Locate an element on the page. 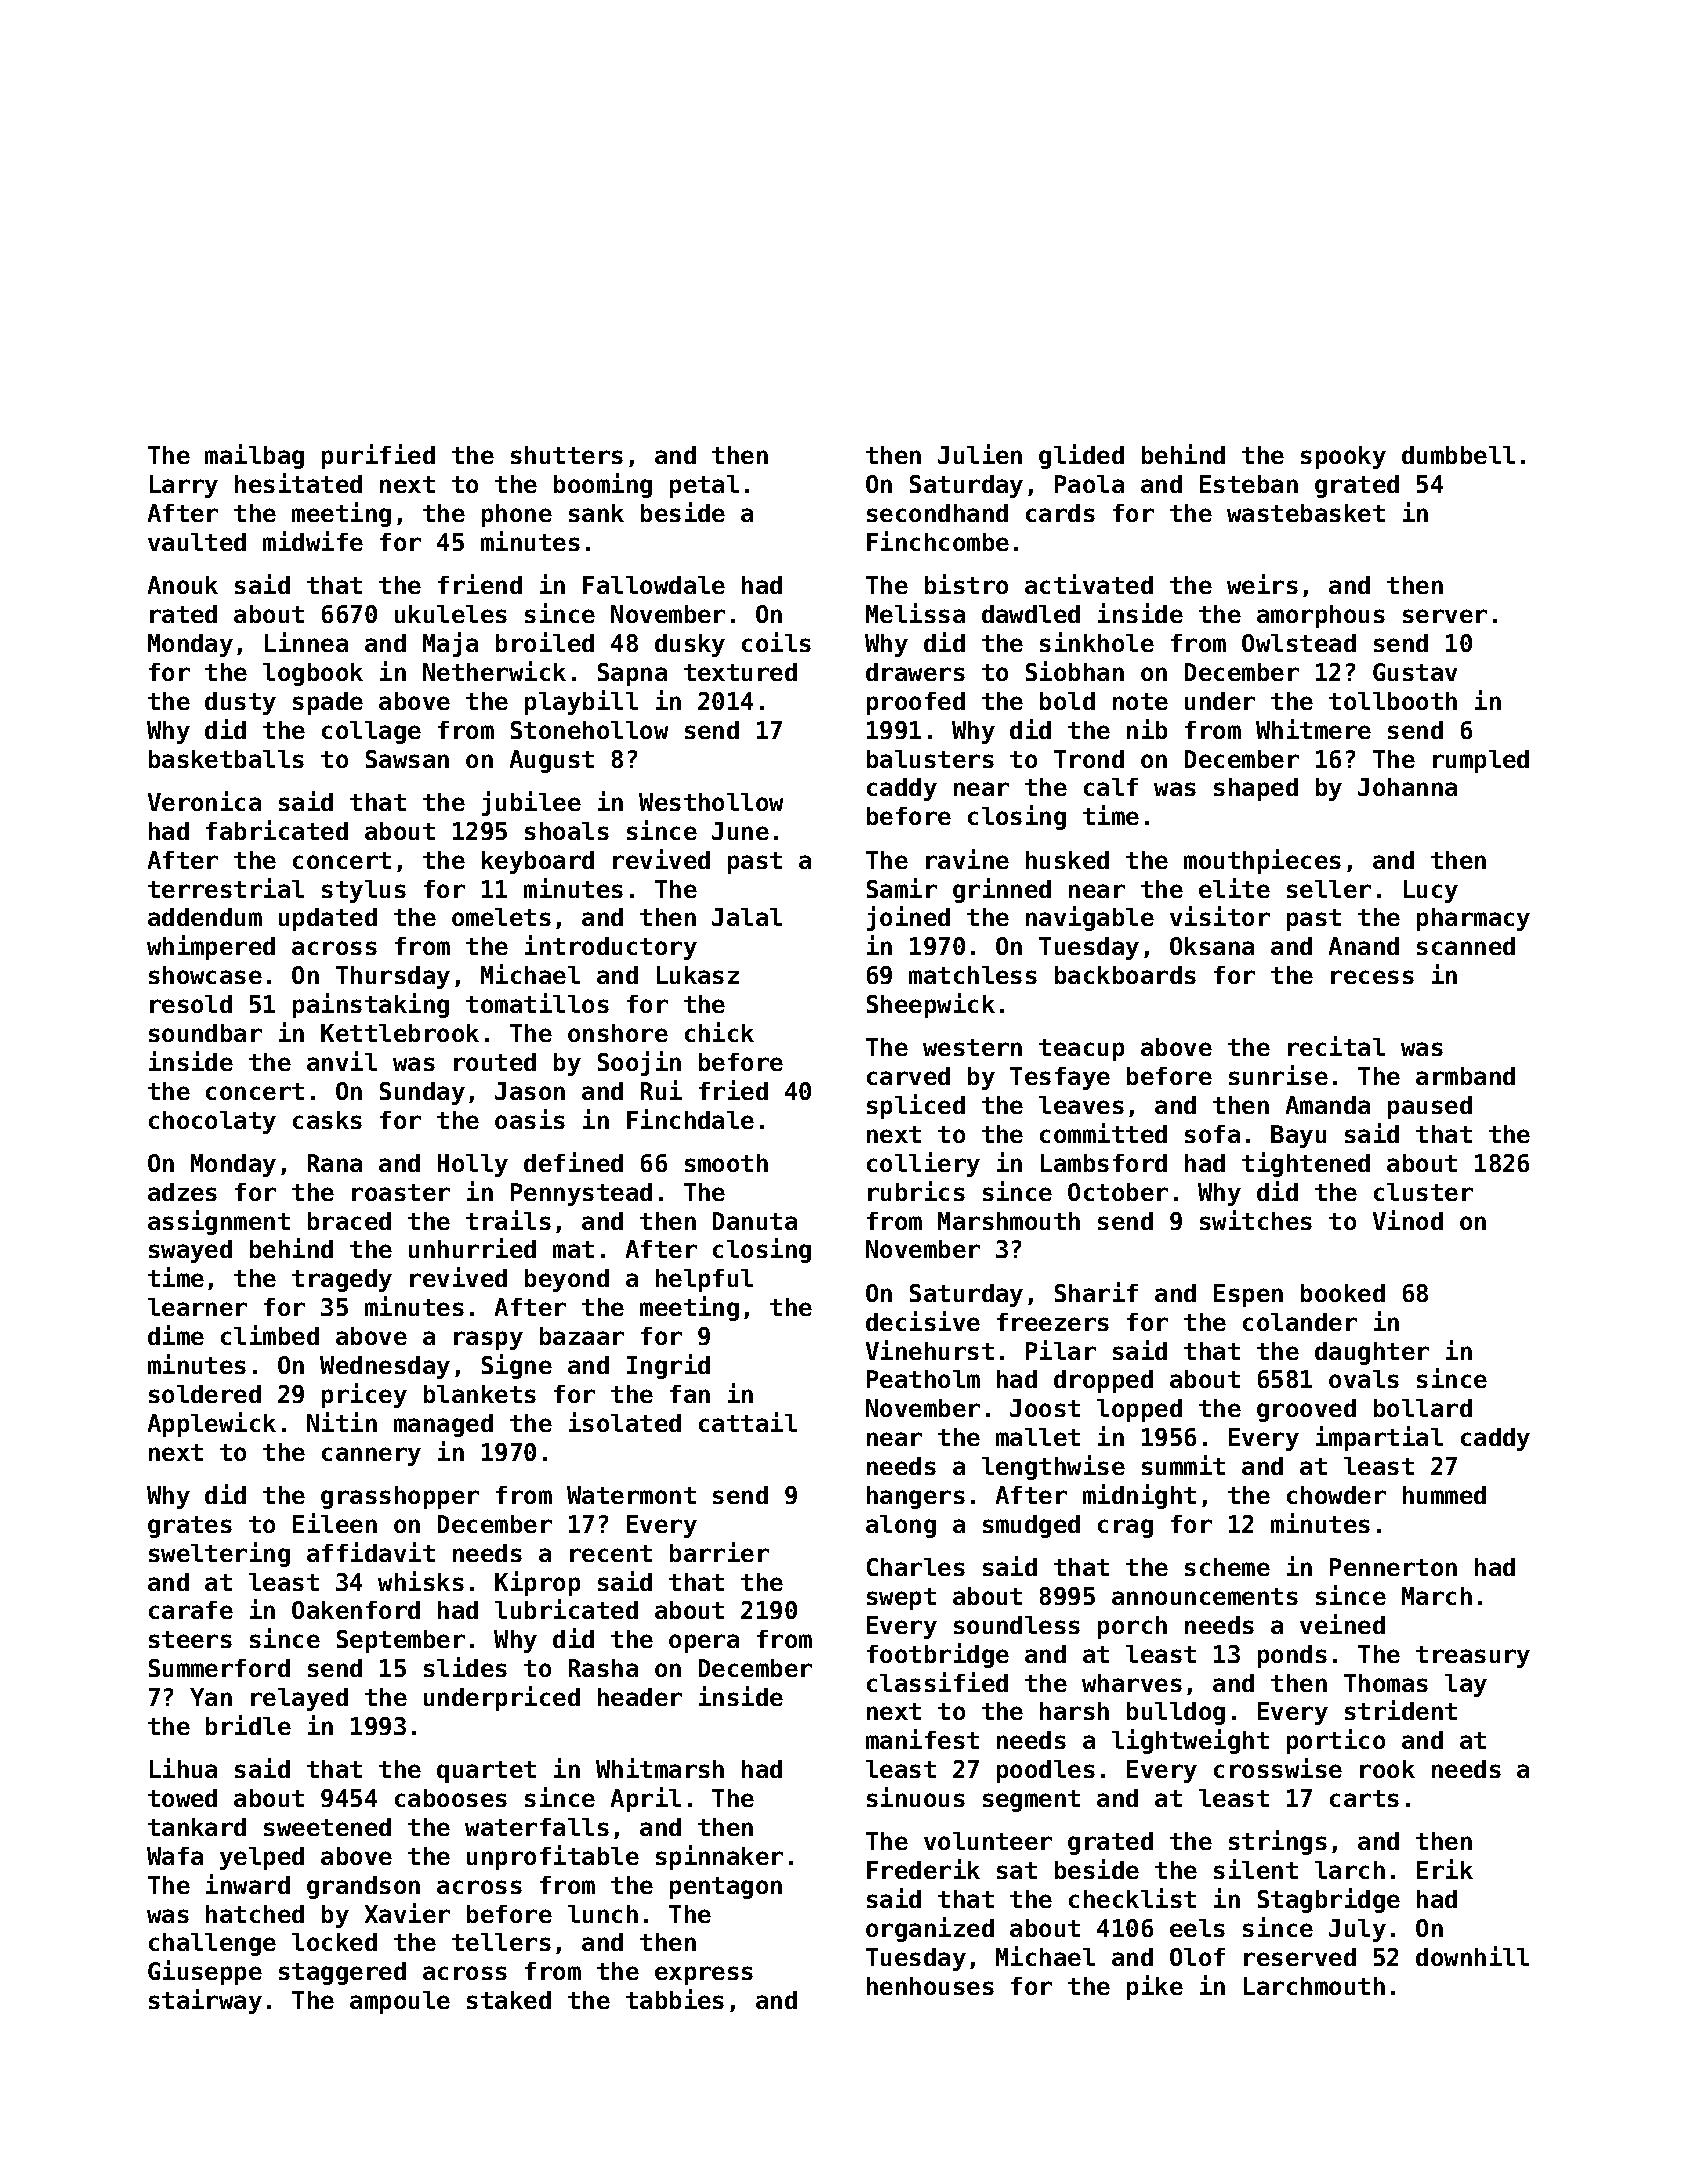 The width and height of the page is (1683, 2178). Olof is located at coordinates (1197, 1957).
